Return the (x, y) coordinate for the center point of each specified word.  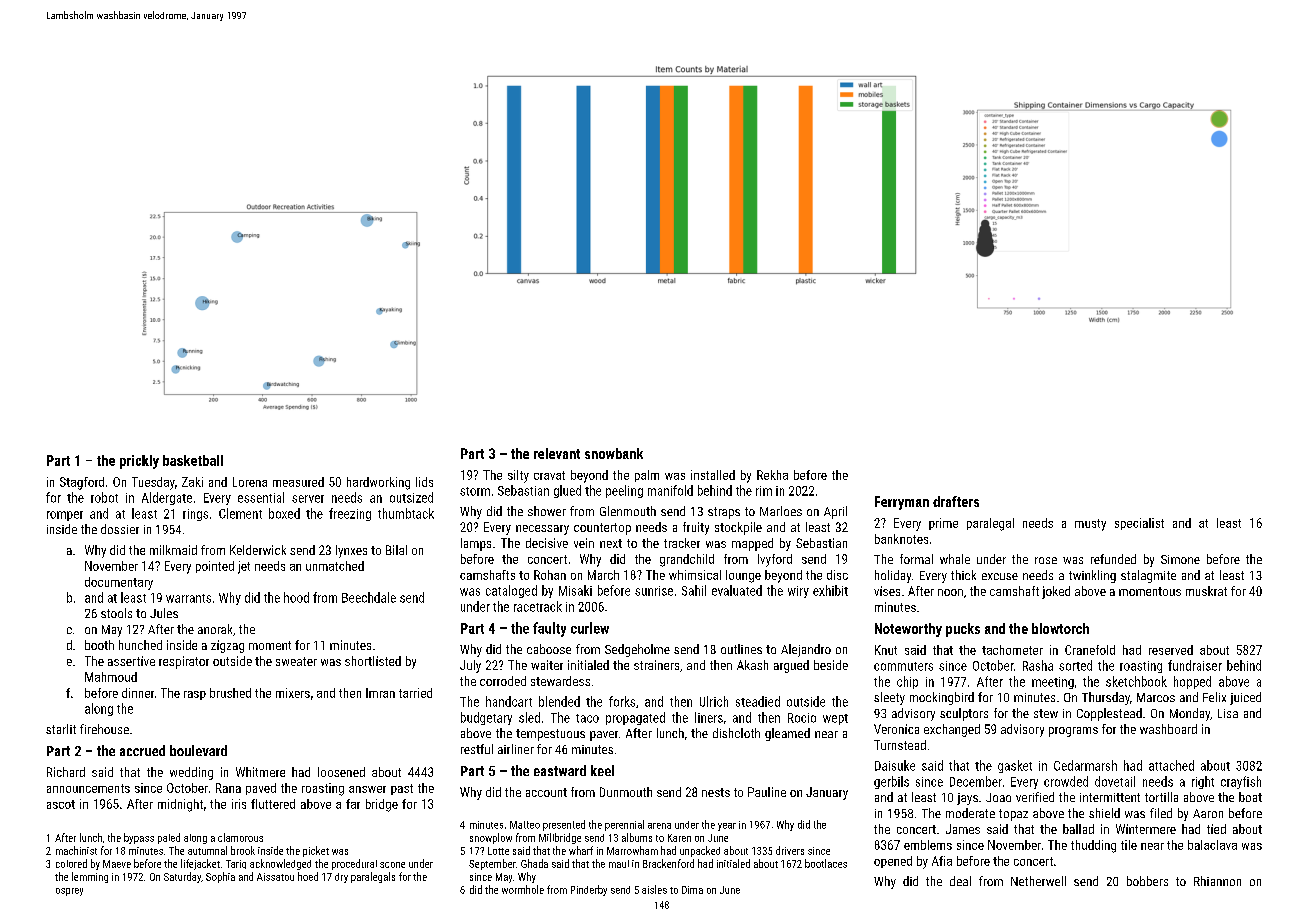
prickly (139, 462)
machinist (76, 850)
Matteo (525, 825)
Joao (998, 797)
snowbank (614, 453)
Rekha (772, 475)
